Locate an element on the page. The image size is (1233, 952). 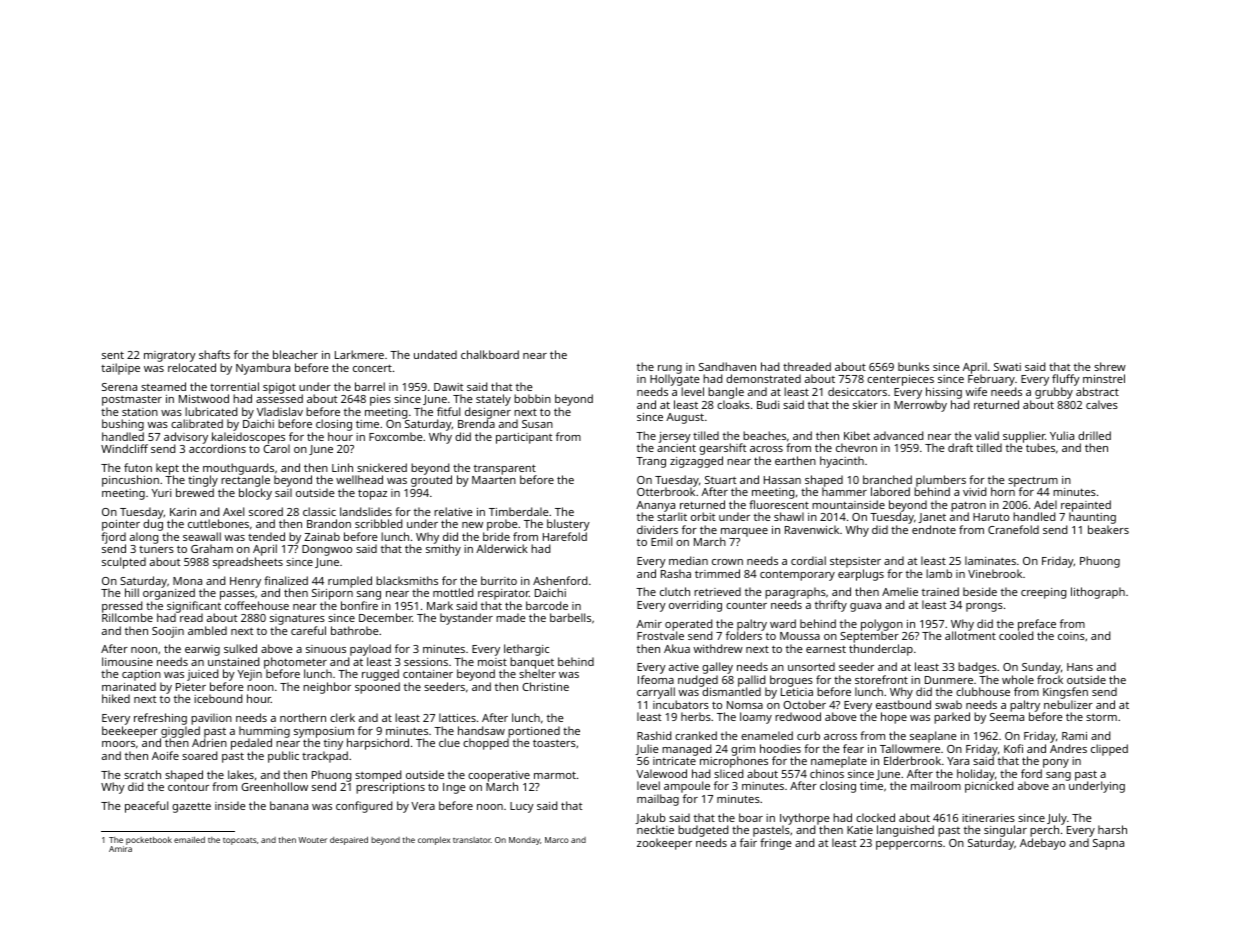
Kibet is located at coordinates (857, 435).
